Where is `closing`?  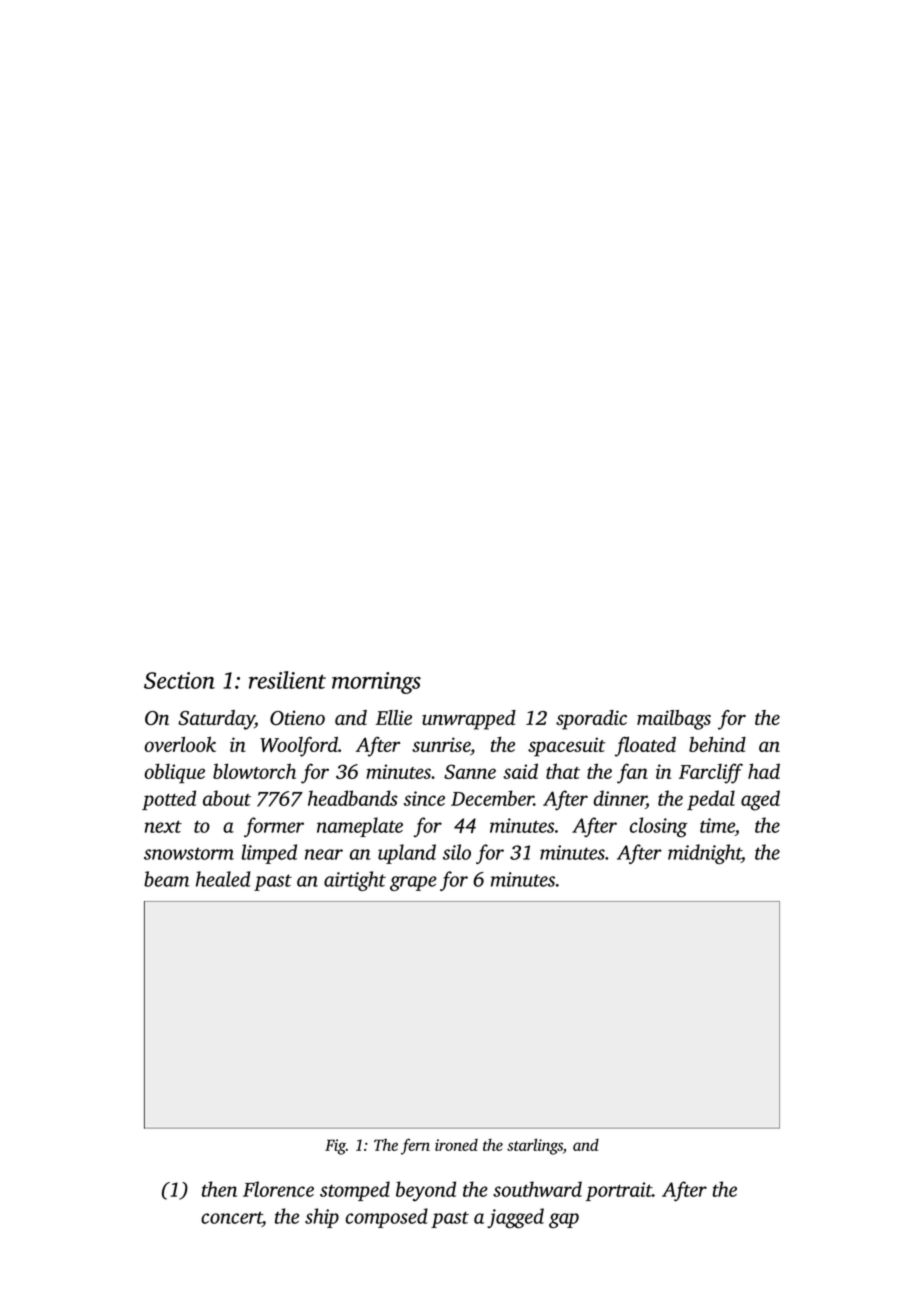
closing is located at coordinates (659, 827).
